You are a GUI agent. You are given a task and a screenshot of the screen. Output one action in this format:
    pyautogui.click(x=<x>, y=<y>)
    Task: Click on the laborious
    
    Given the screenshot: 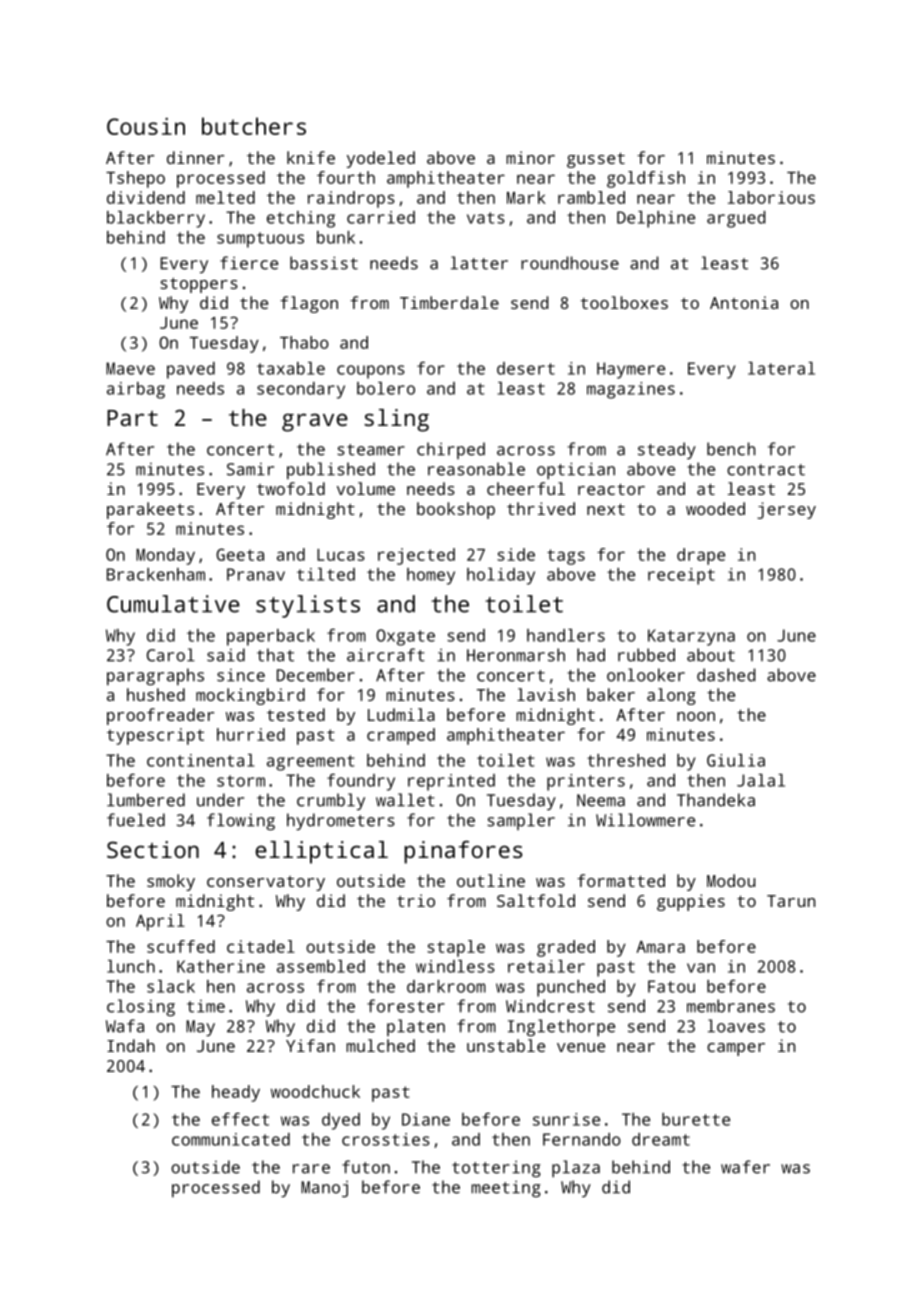 What is the action you would take?
    pyautogui.click(x=771, y=197)
